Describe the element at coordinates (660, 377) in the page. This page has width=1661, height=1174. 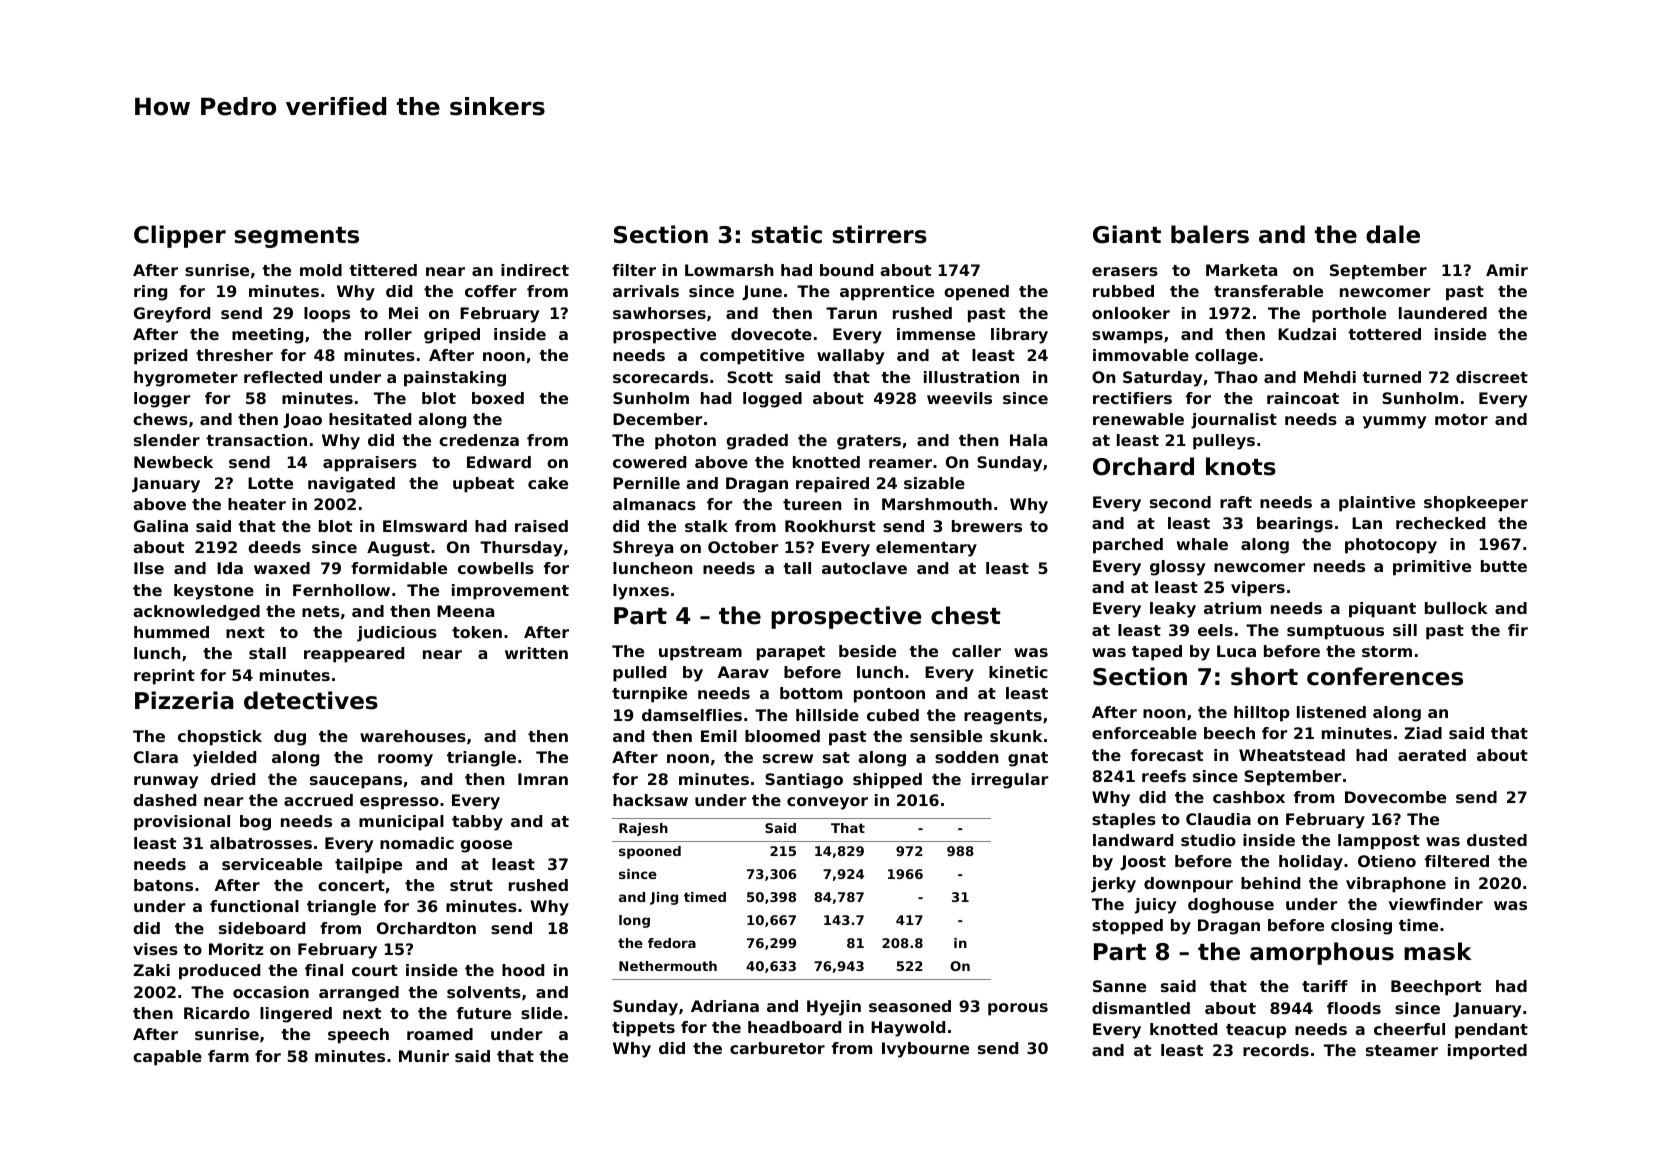
I see `scorecards` at that location.
